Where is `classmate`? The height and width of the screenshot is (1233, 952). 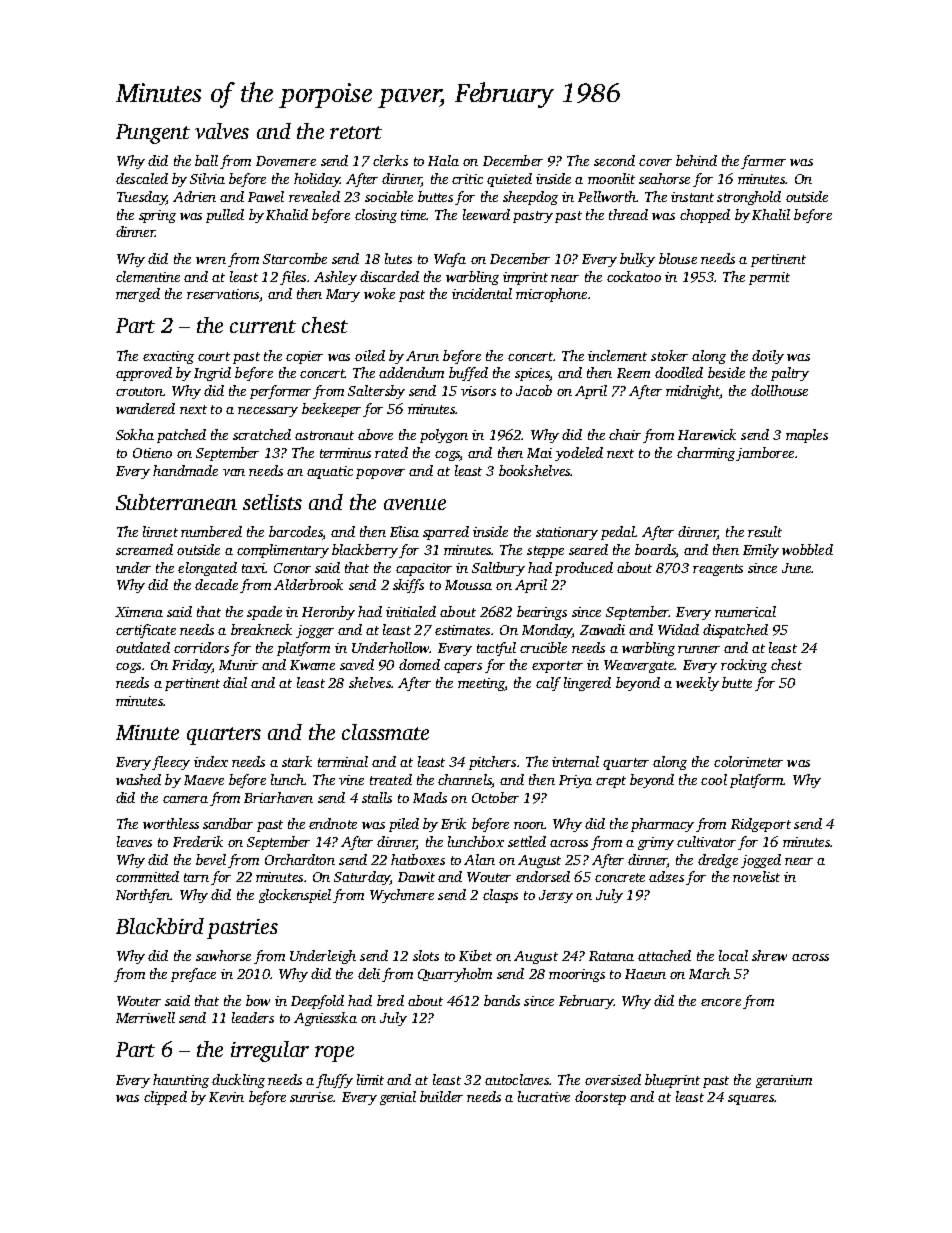 classmate is located at coordinates (385, 732).
